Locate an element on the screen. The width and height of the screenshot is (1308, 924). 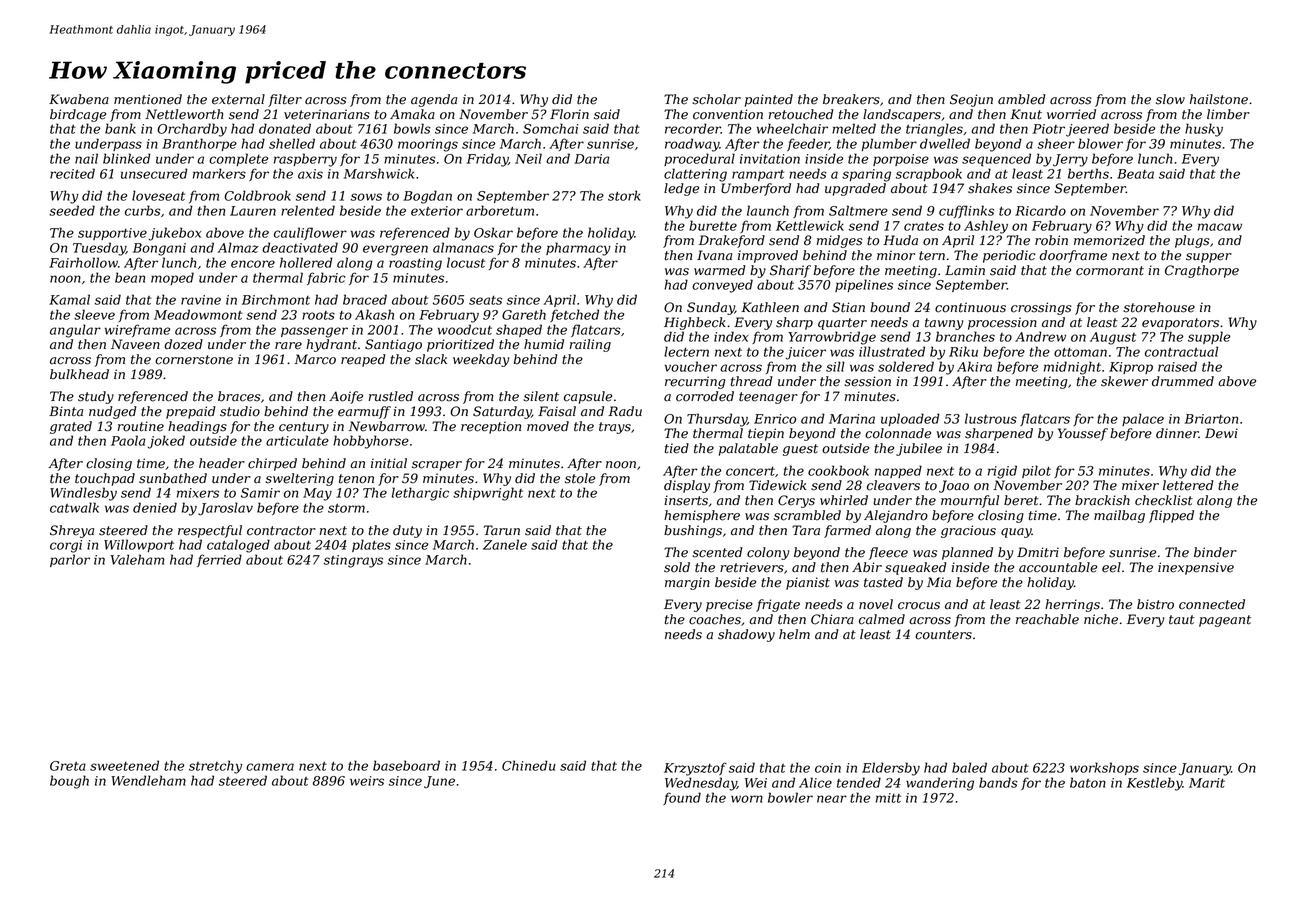
catwalk is located at coordinates (74, 507).
